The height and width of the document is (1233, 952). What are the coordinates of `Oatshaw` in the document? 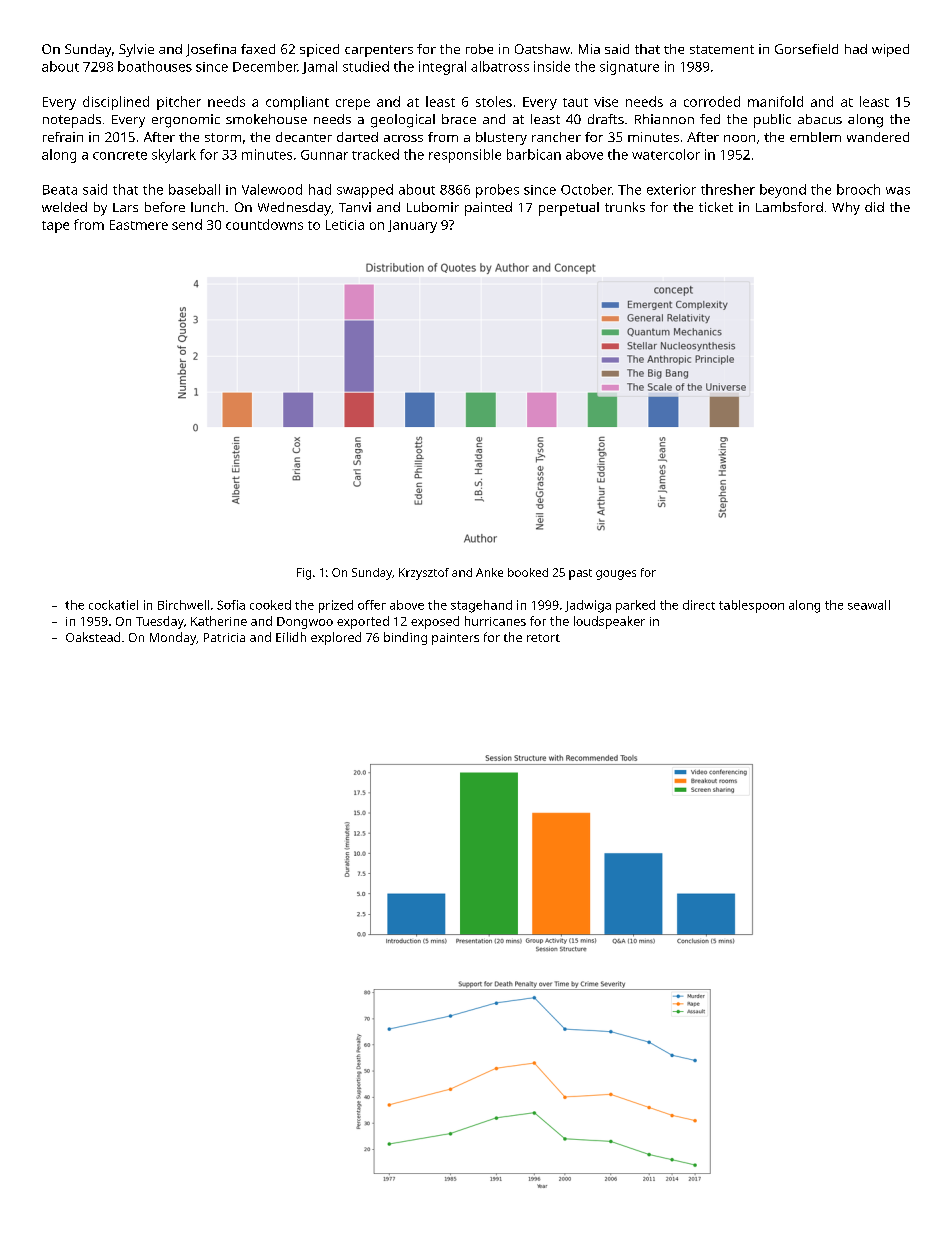 It's located at (542, 49).
